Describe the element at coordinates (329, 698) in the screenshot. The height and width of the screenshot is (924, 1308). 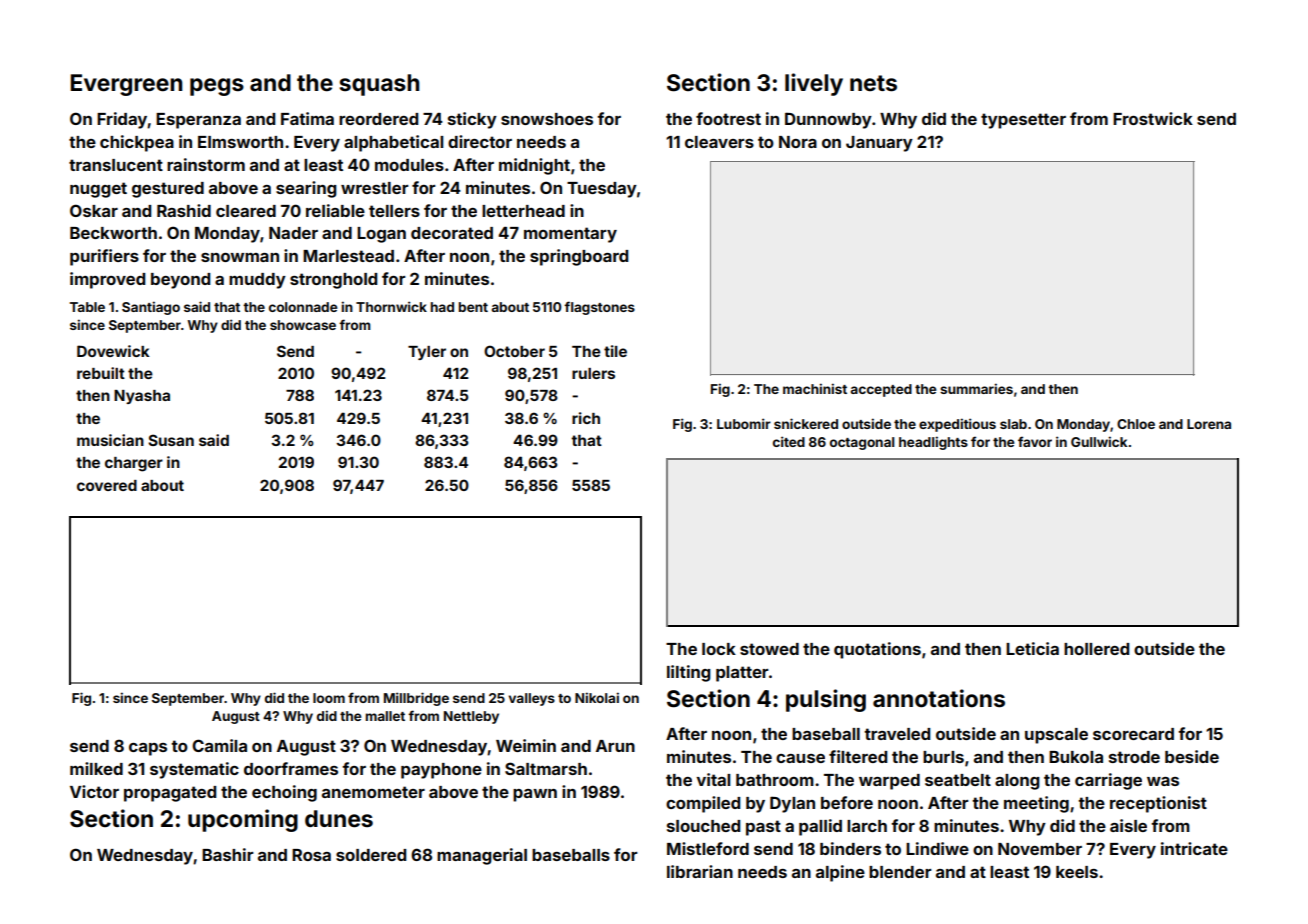
I see `loom` at that location.
